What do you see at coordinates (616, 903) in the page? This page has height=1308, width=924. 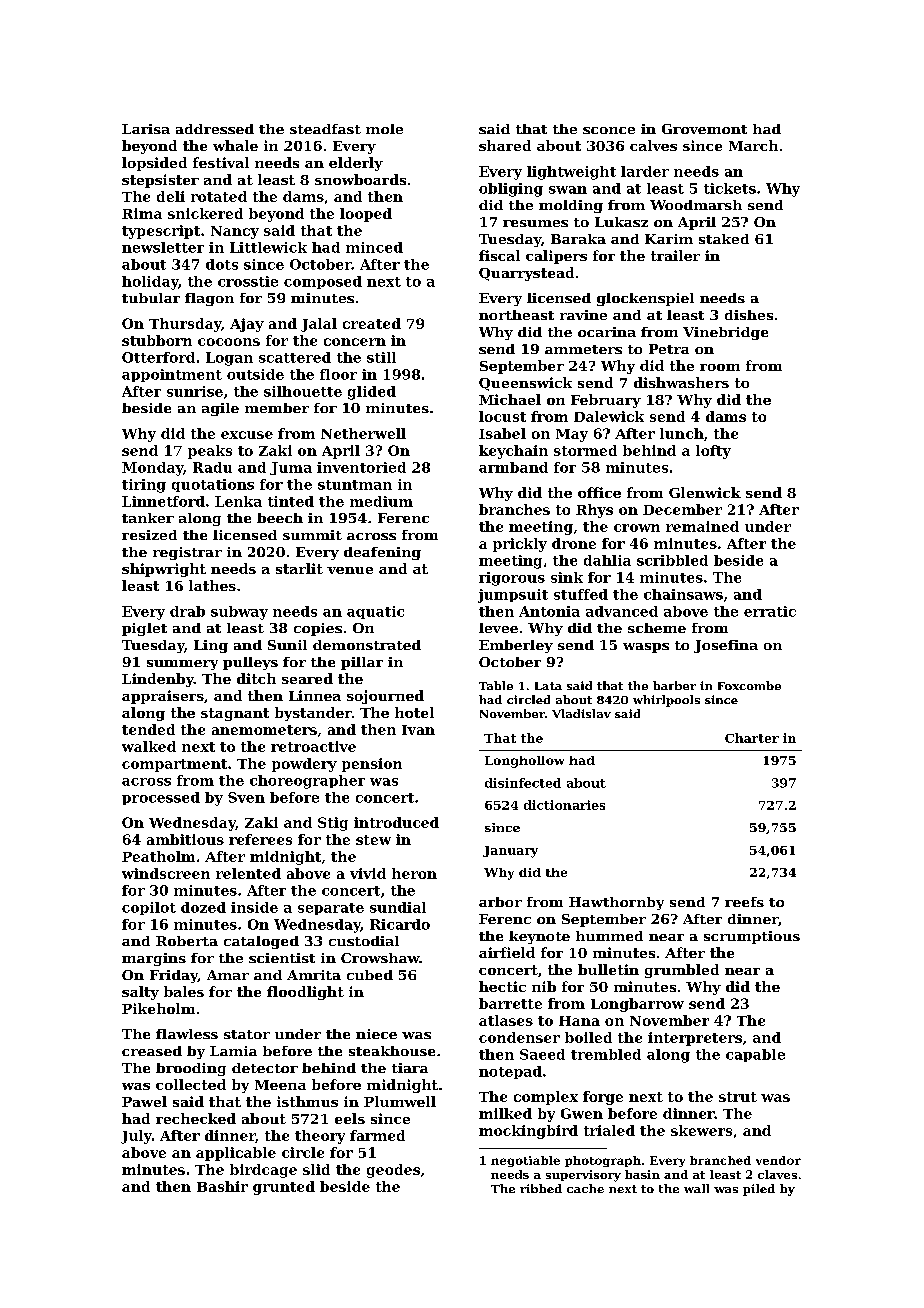 I see `Hawthornby` at bounding box center [616, 903].
